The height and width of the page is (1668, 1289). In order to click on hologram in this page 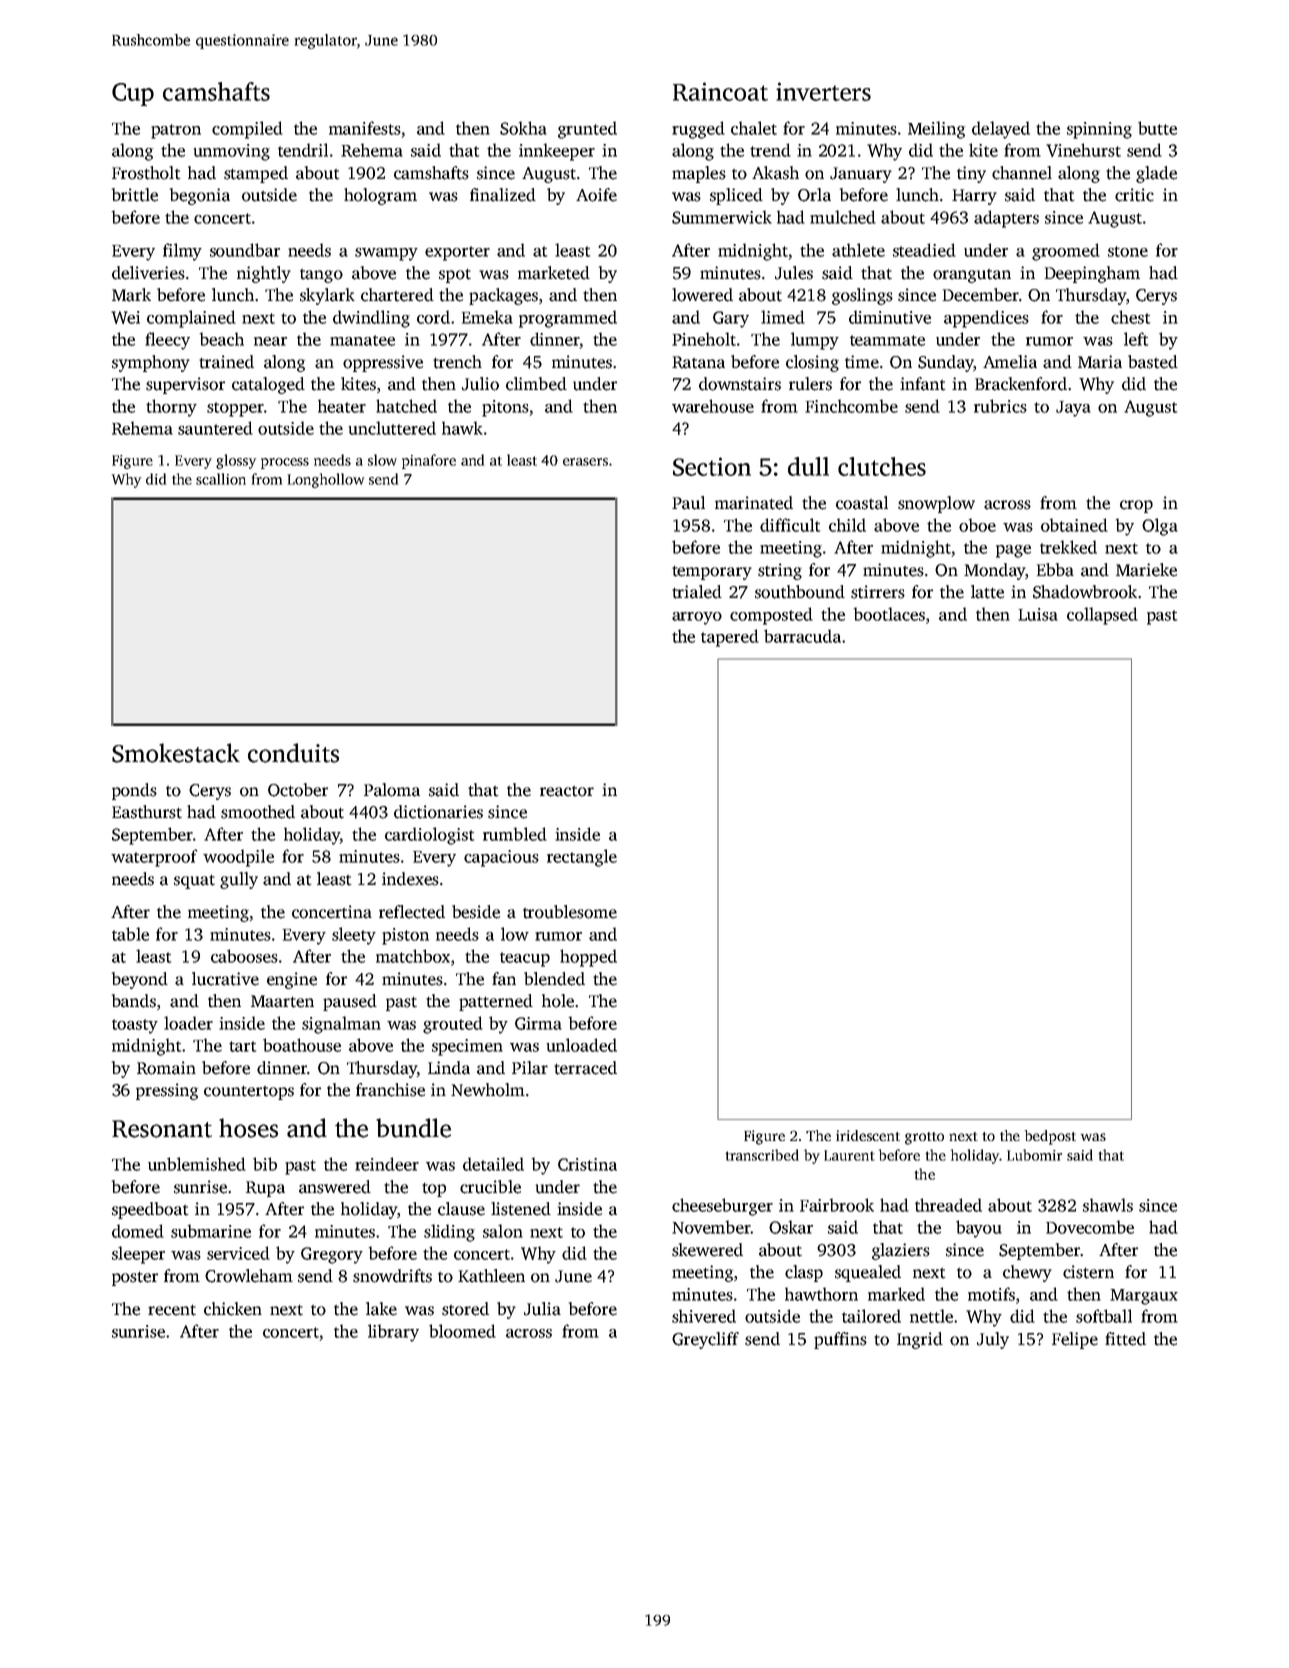, I will do `click(380, 196)`.
